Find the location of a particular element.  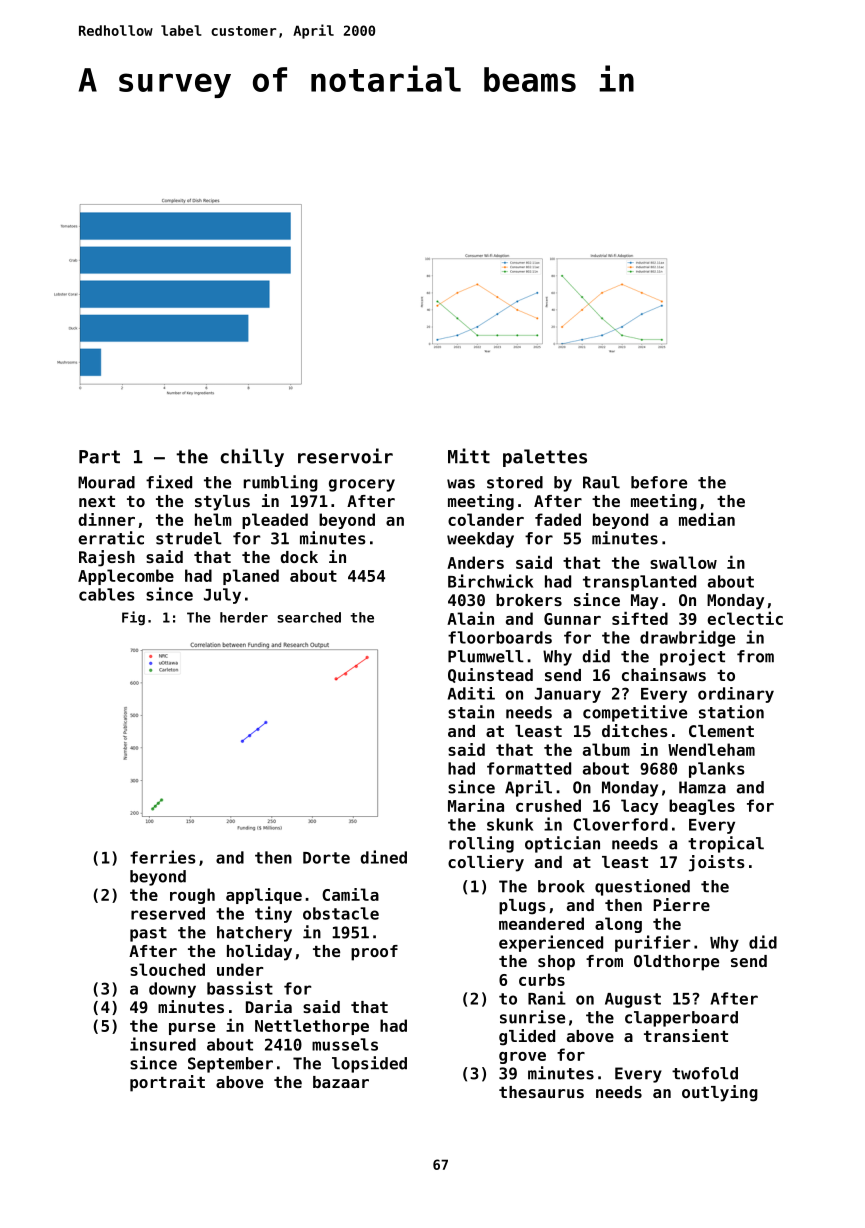

herder is located at coordinates (244, 617).
